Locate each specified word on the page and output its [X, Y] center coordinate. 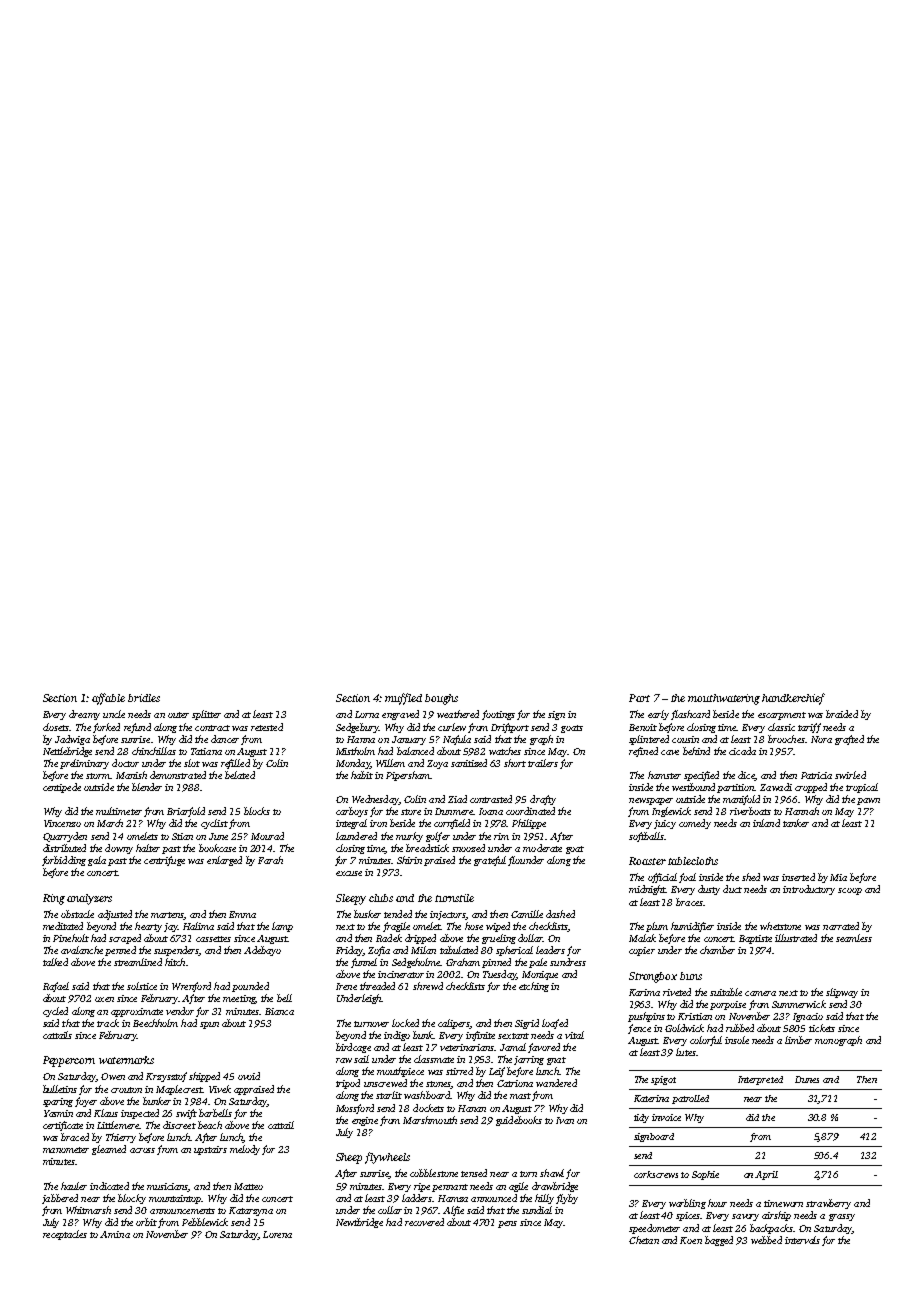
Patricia [816, 775]
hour [717, 1203]
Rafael [56, 987]
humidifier [692, 927]
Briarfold [186, 812]
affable [108, 699]
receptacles [65, 1235]
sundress [568, 962]
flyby [567, 1199]
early [658, 715]
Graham [463, 962]
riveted [677, 992]
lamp [282, 927]
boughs [441, 699]
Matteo [248, 1186]
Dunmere [454, 811]
